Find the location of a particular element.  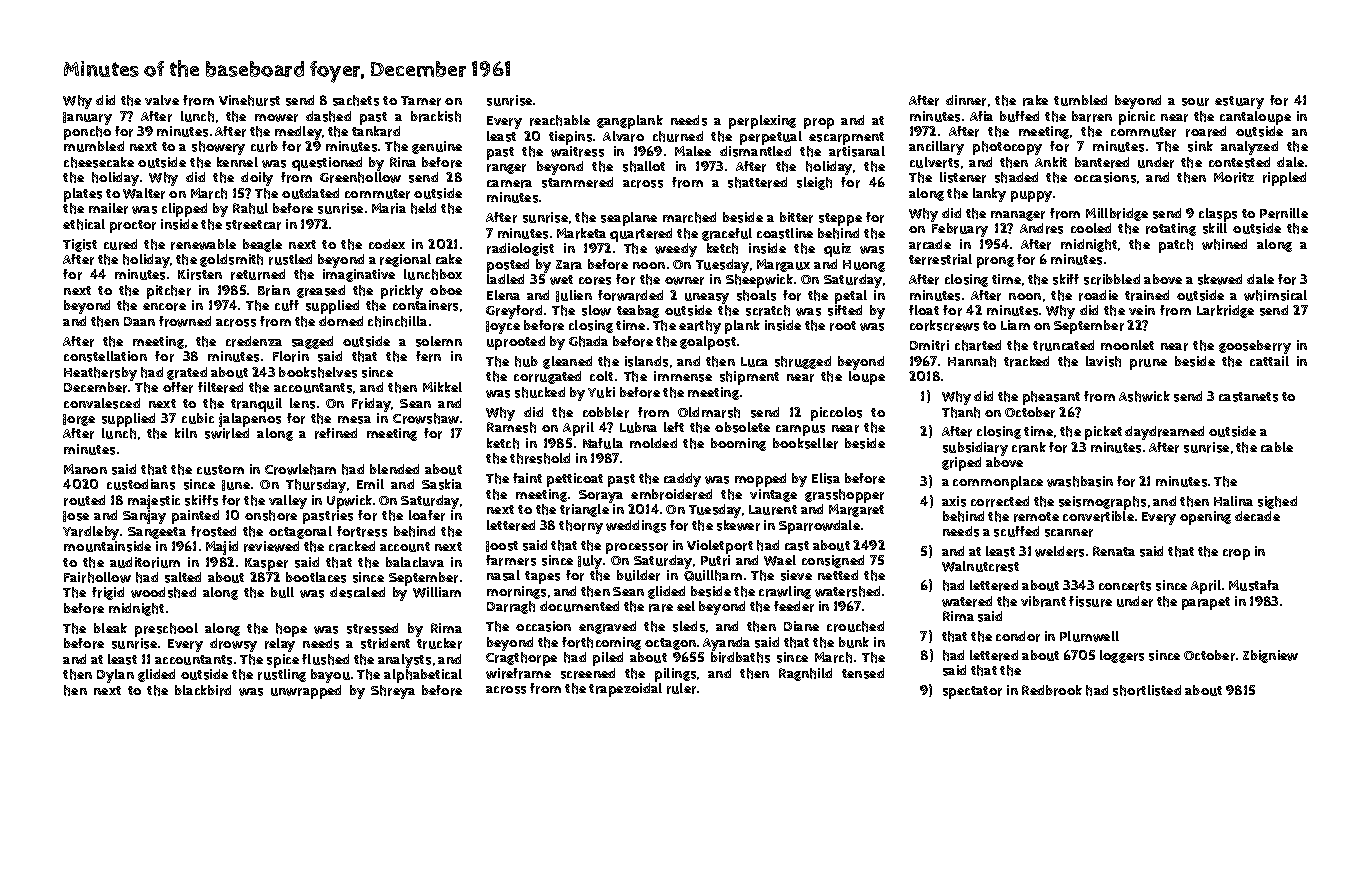

questioned is located at coordinates (327, 164).
